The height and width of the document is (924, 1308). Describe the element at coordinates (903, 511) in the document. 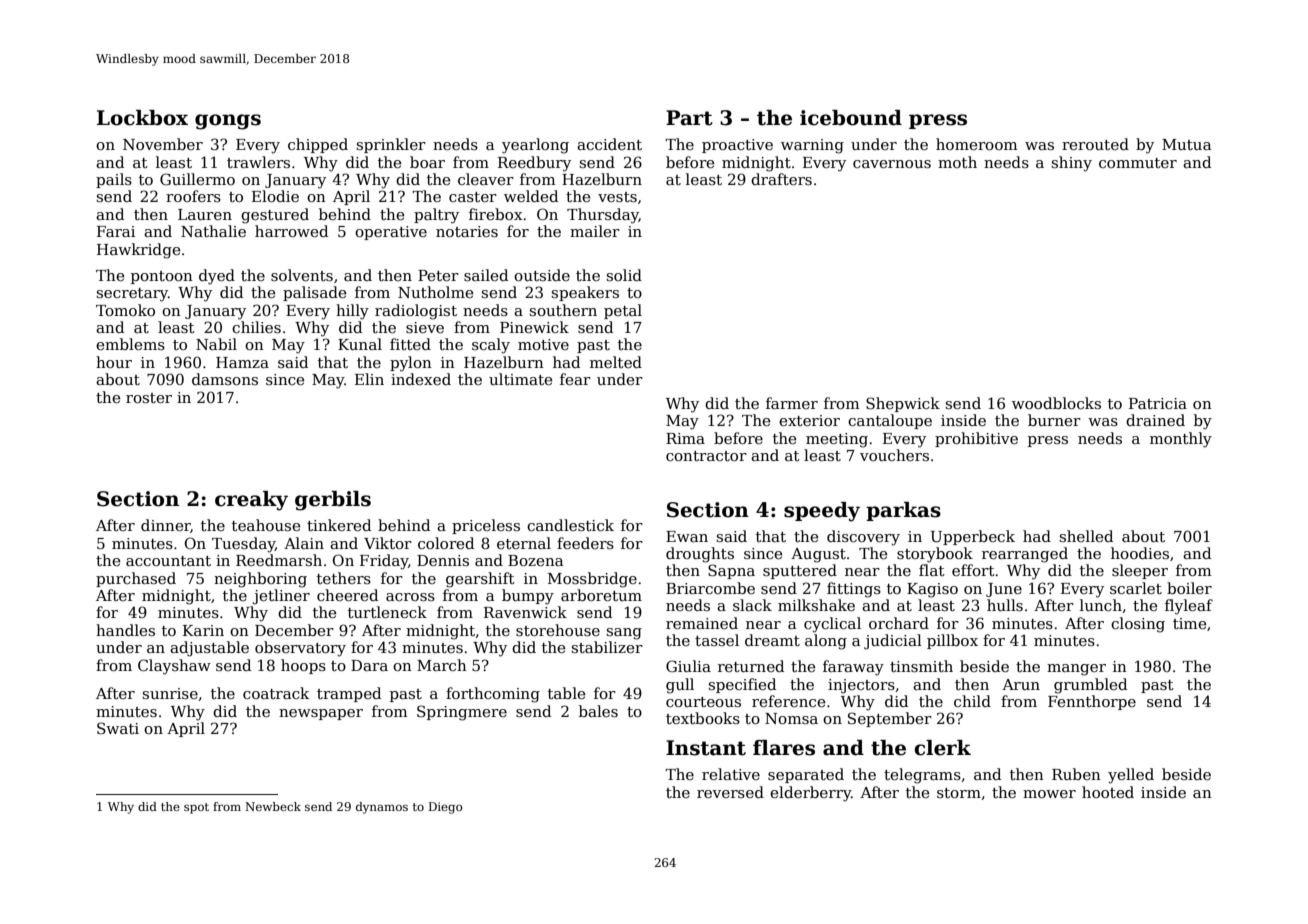

I see `parkas` at that location.
